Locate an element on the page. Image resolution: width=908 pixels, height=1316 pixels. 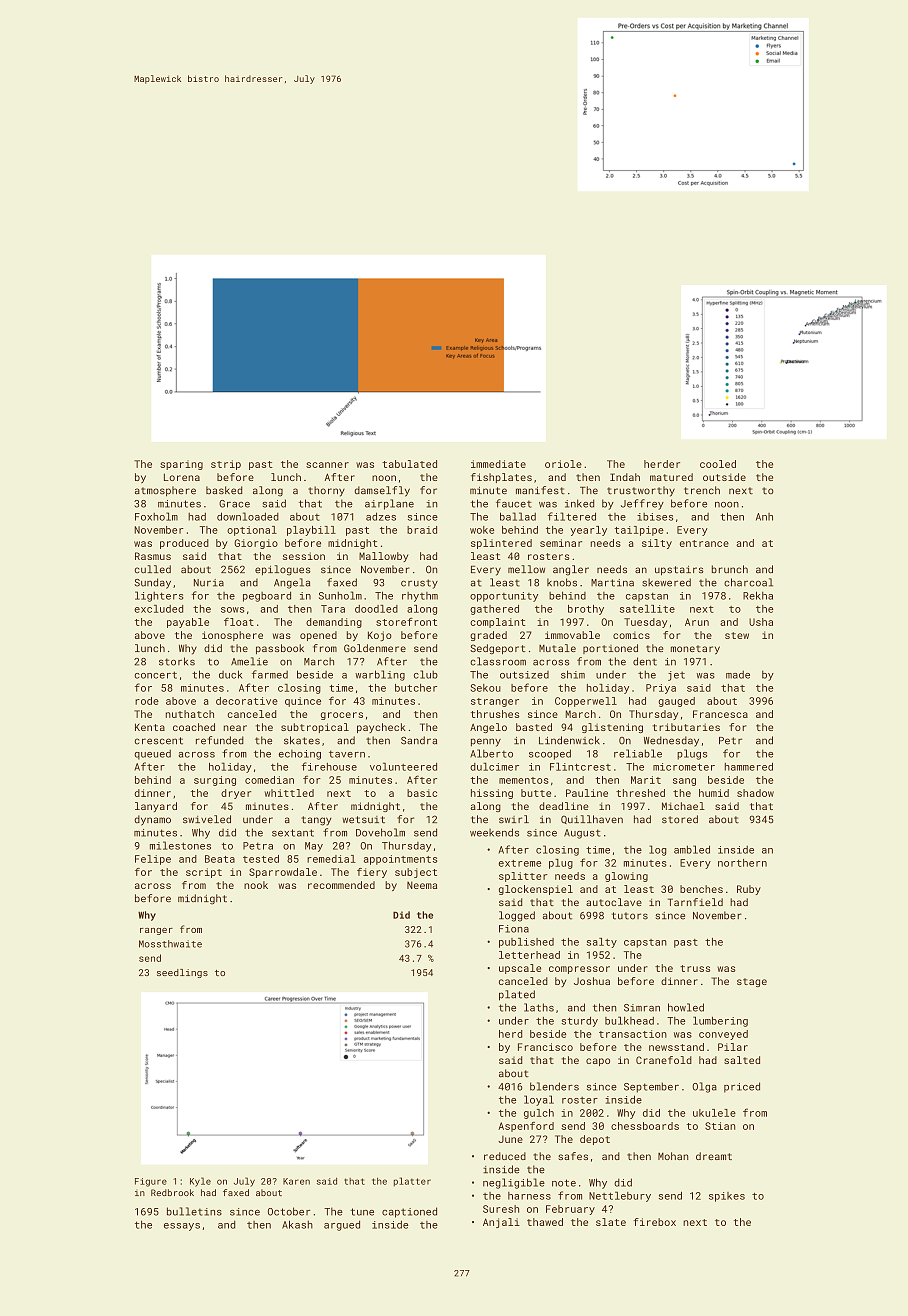
damselfly is located at coordinates (382, 491).
